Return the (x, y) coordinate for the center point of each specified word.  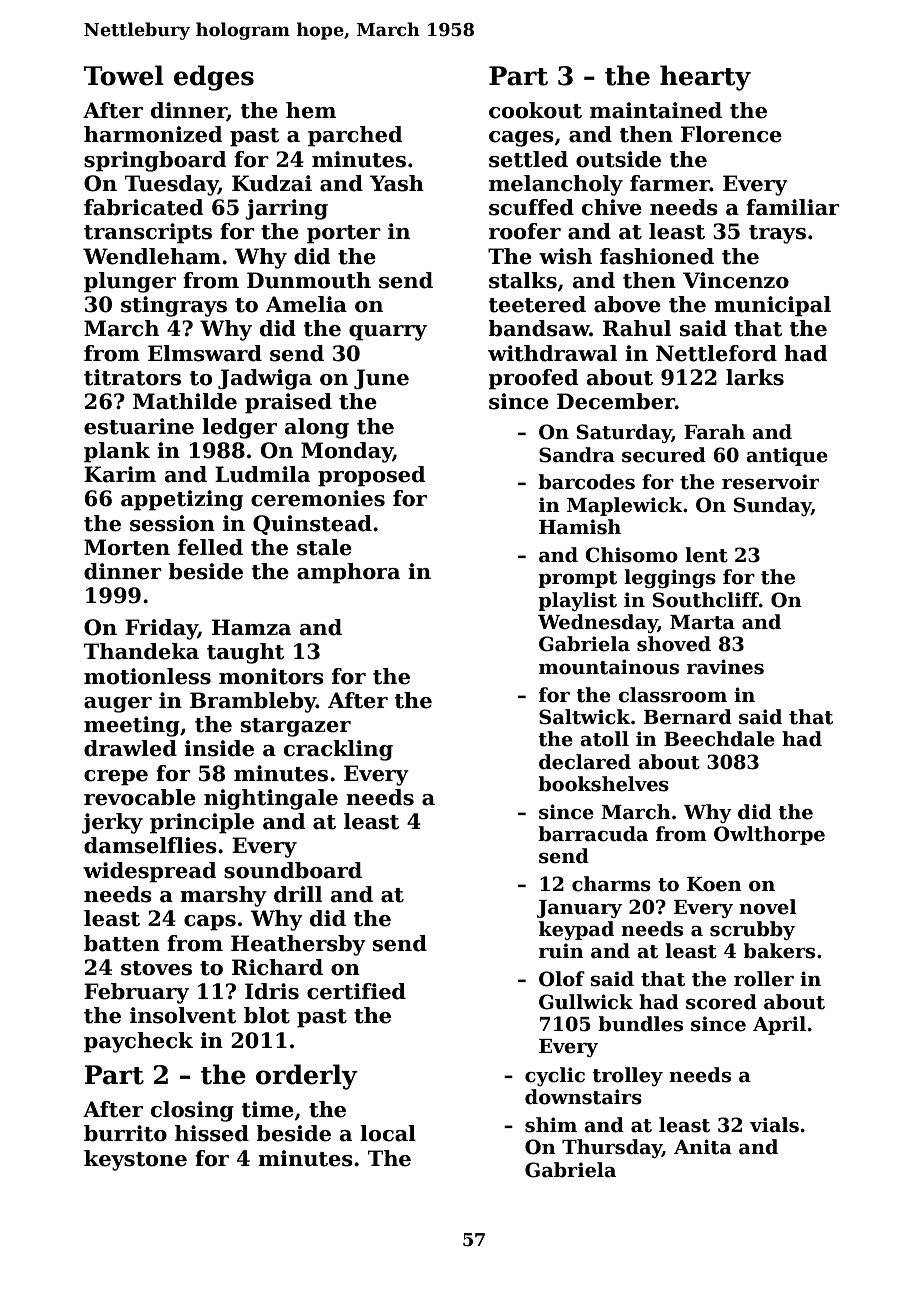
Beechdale (719, 739)
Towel (124, 75)
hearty (705, 78)
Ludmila (262, 474)
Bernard (688, 717)
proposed (371, 476)
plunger (130, 282)
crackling (338, 750)
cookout (535, 110)
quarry (388, 333)
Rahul (637, 328)
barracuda (593, 834)
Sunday (772, 506)
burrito (125, 1133)
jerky (112, 823)
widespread (149, 872)
